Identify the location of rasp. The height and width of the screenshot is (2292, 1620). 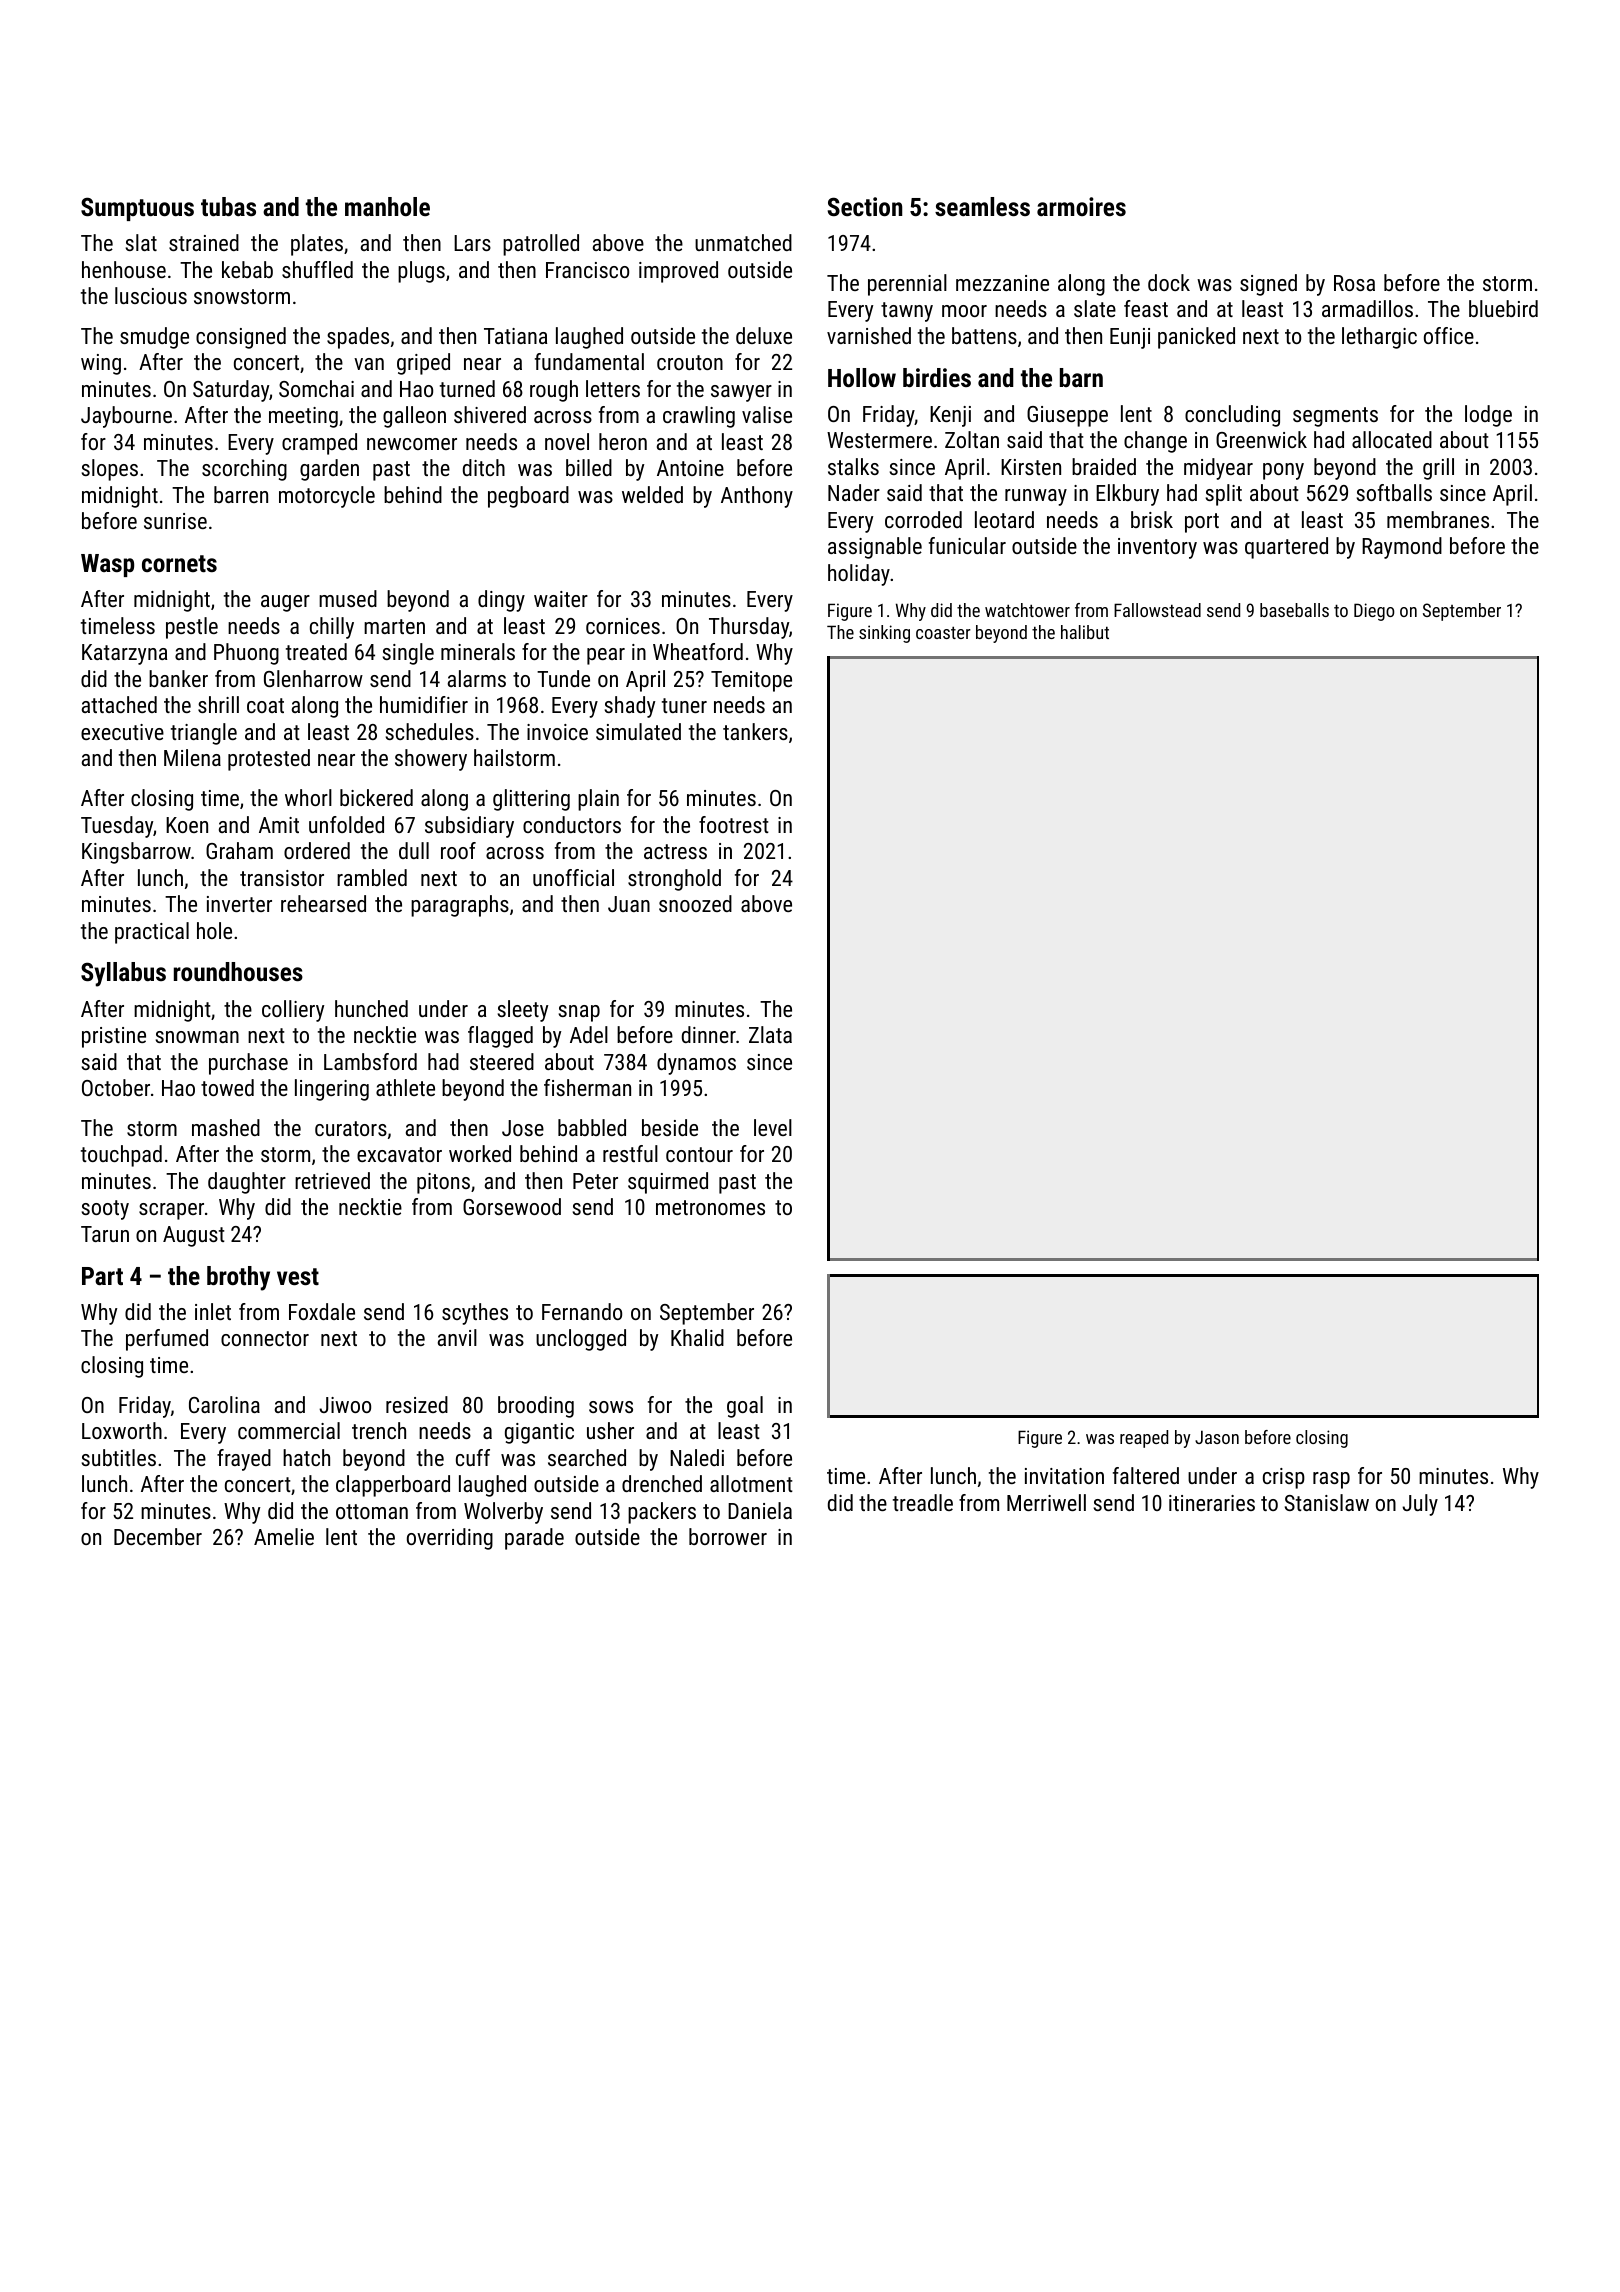
(1331, 1480).
